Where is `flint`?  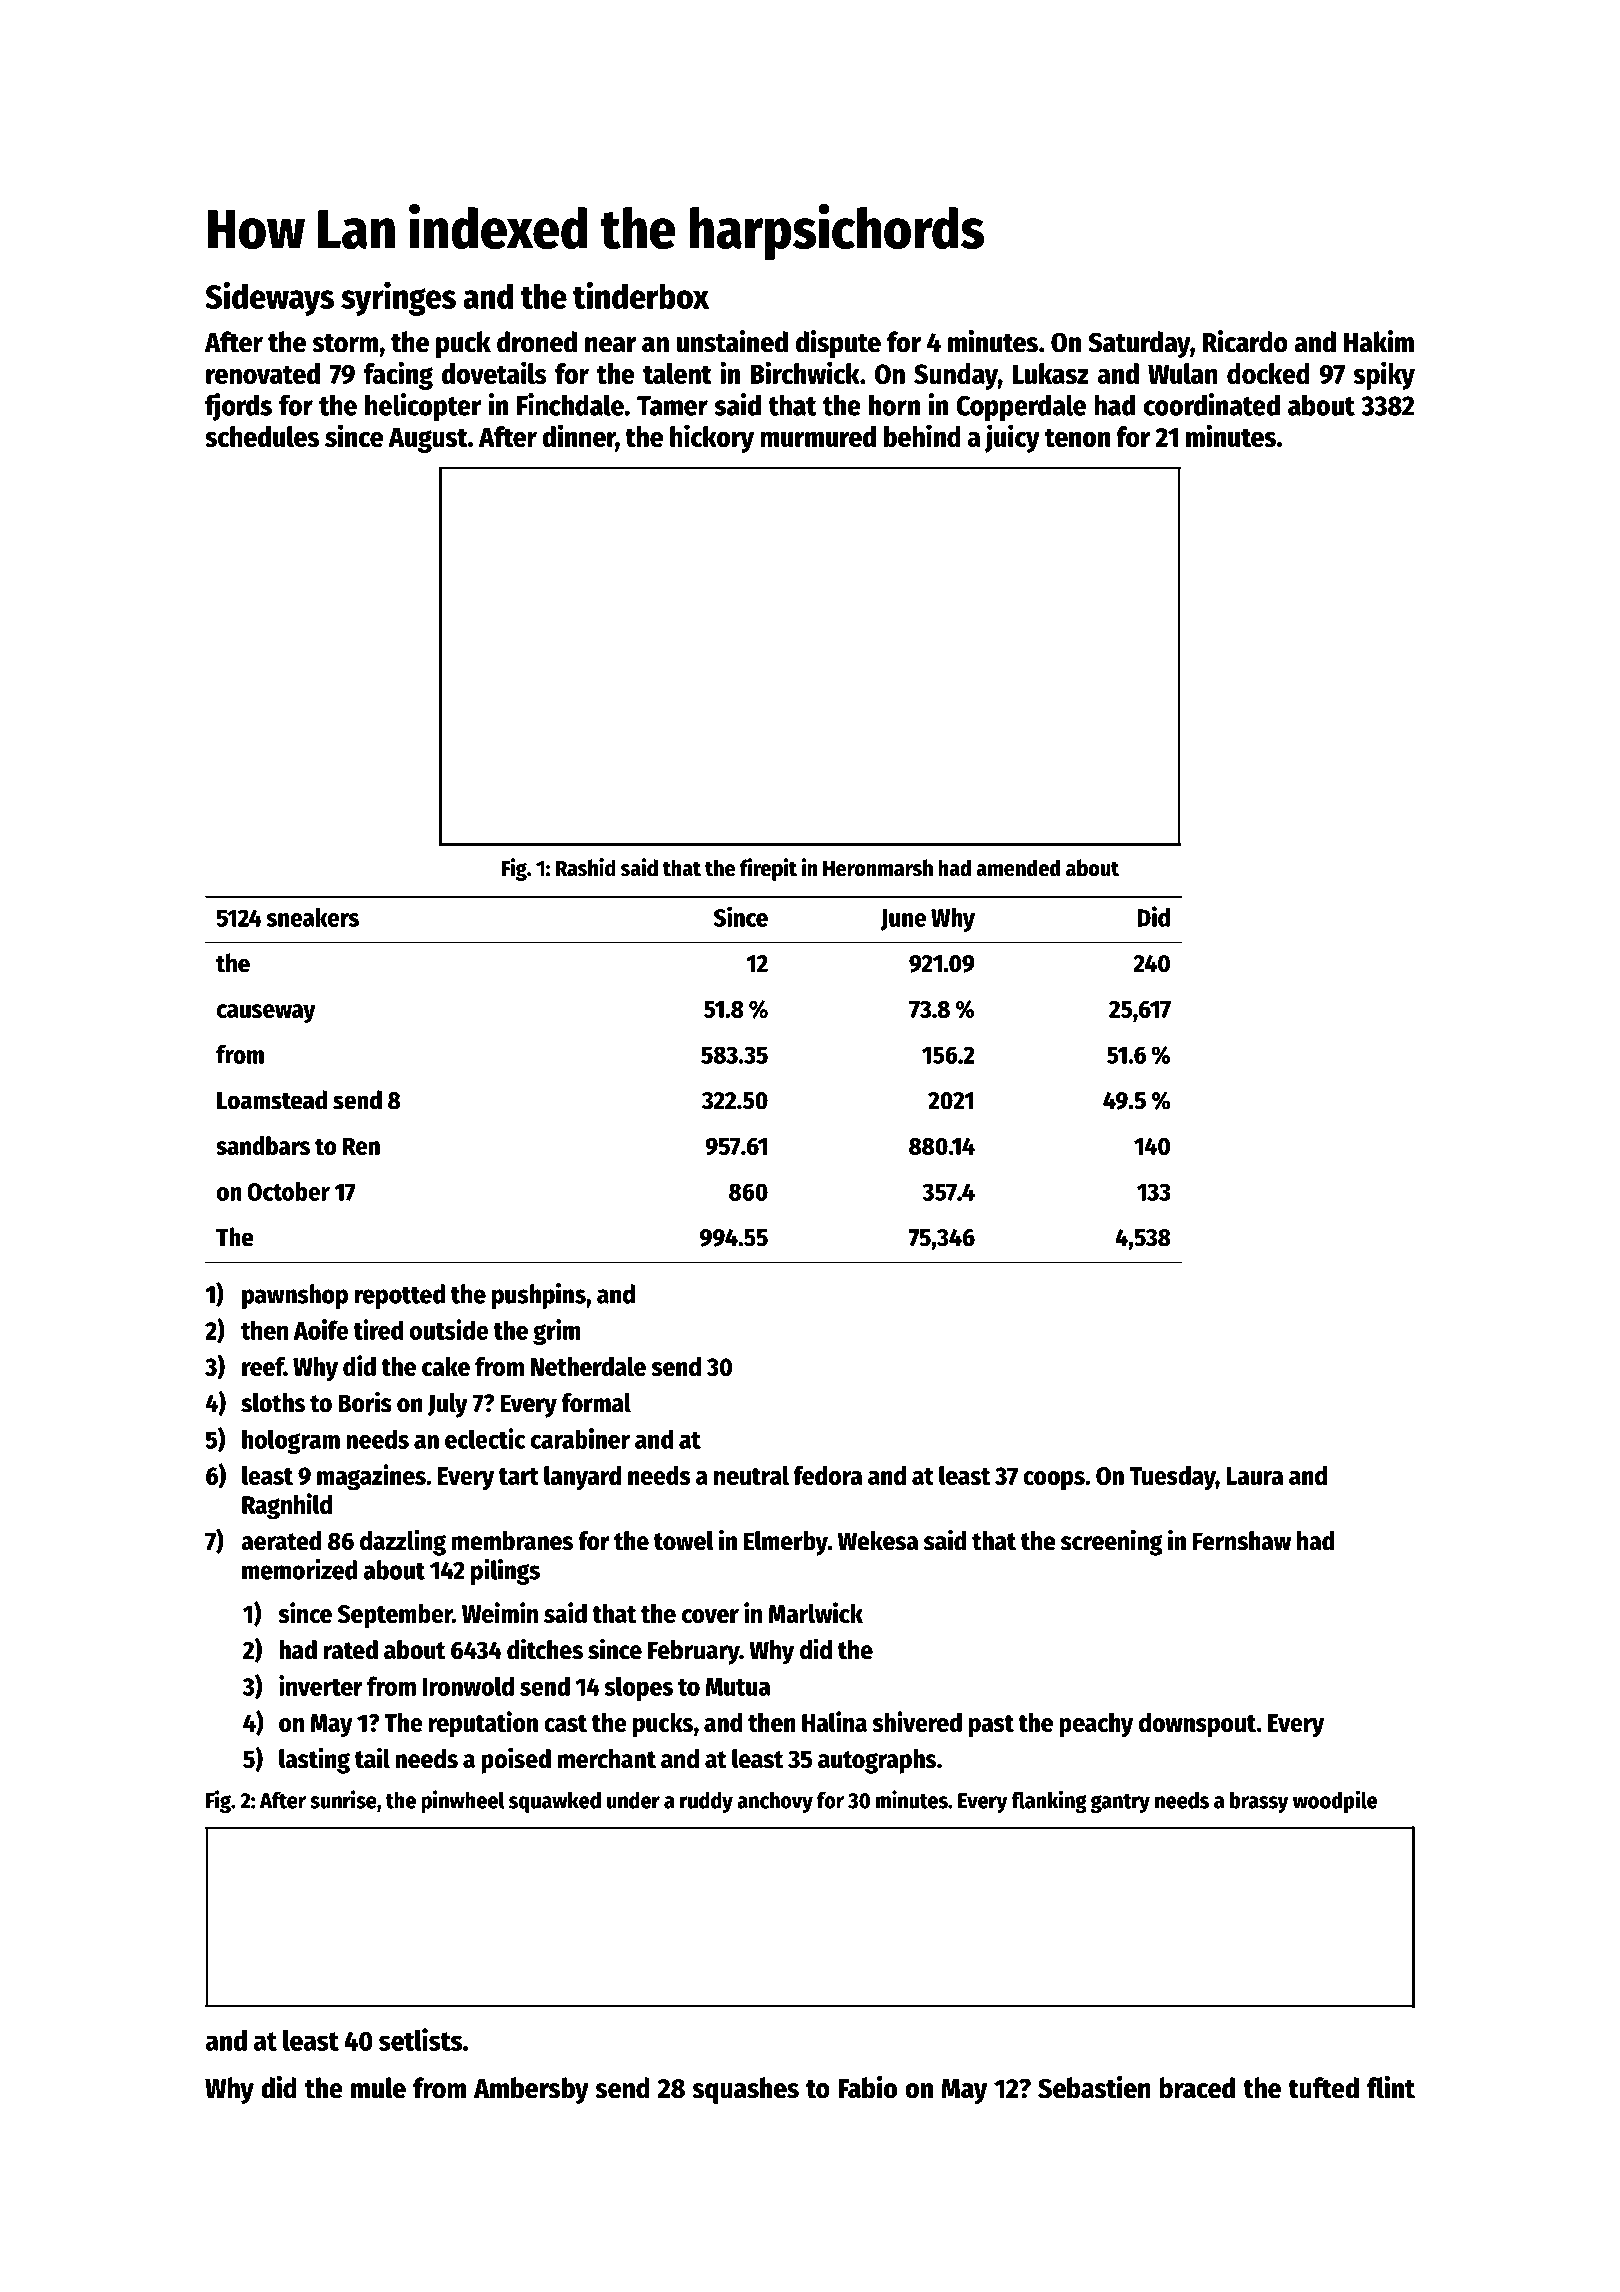 flint is located at coordinates (1391, 2087).
